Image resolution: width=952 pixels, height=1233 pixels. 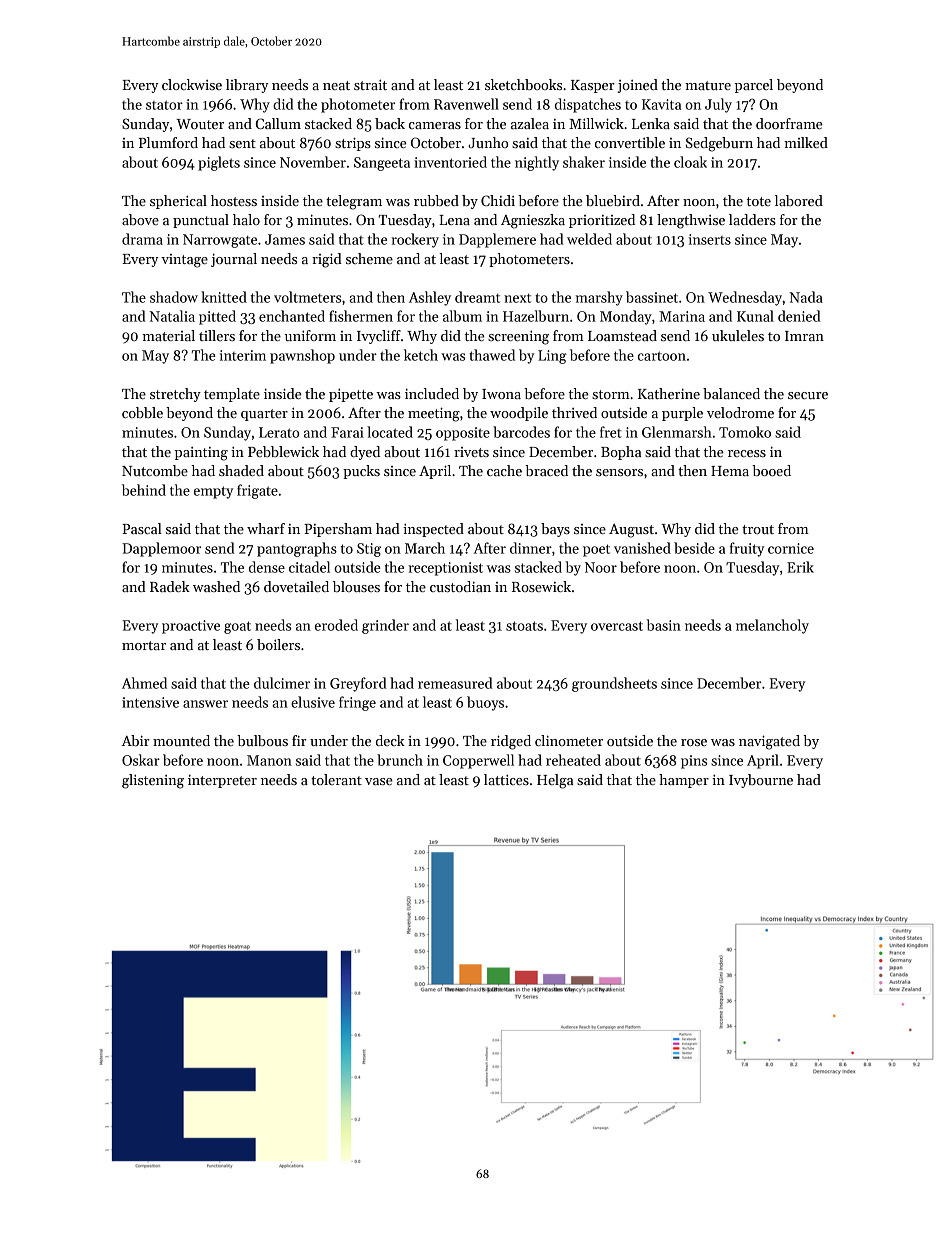 What do you see at coordinates (524, 626) in the document?
I see `stoats` at bounding box center [524, 626].
